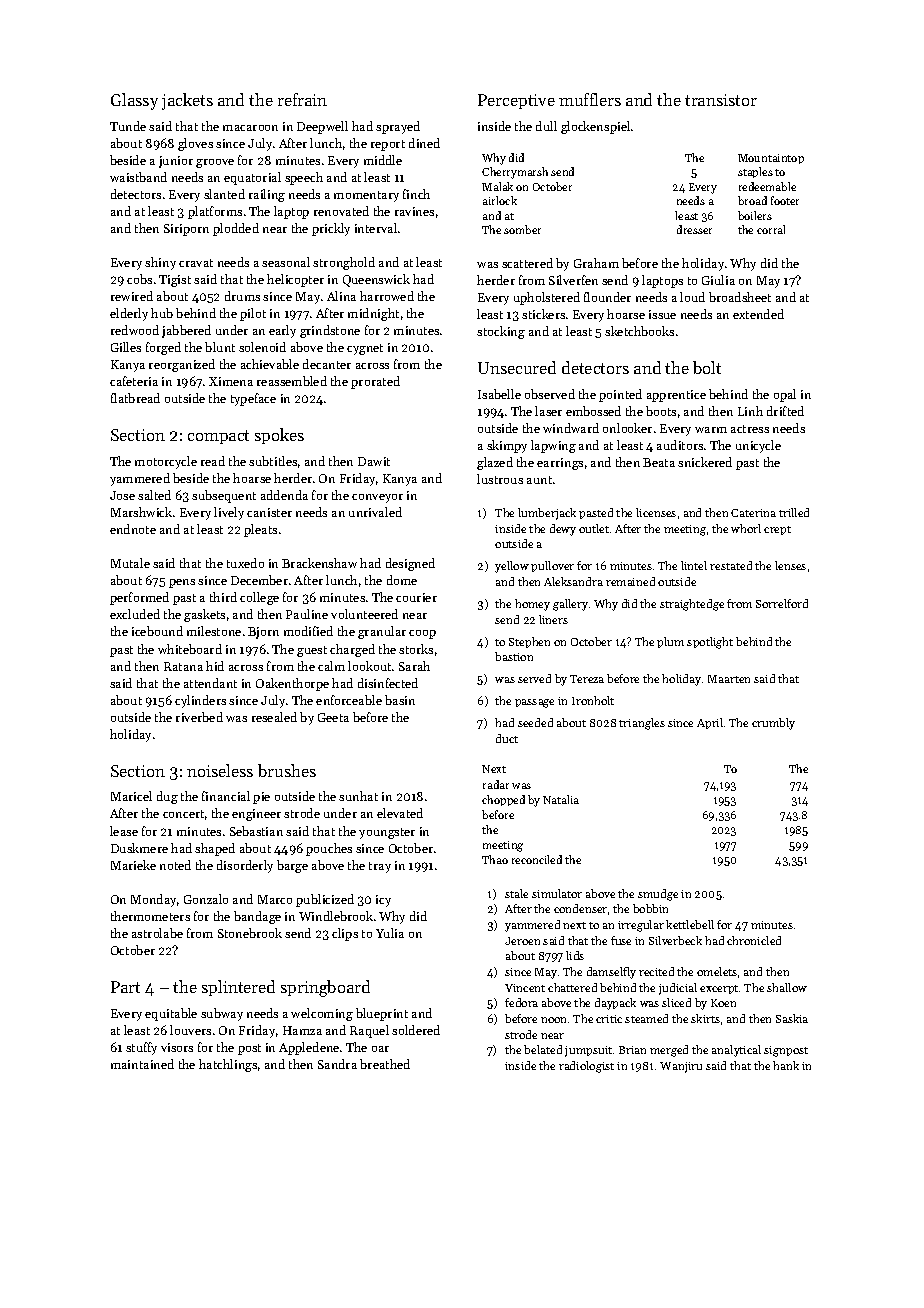 Image resolution: width=924 pixels, height=1308 pixels. What do you see at coordinates (656, 512) in the screenshot?
I see `licenses` at bounding box center [656, 512].
